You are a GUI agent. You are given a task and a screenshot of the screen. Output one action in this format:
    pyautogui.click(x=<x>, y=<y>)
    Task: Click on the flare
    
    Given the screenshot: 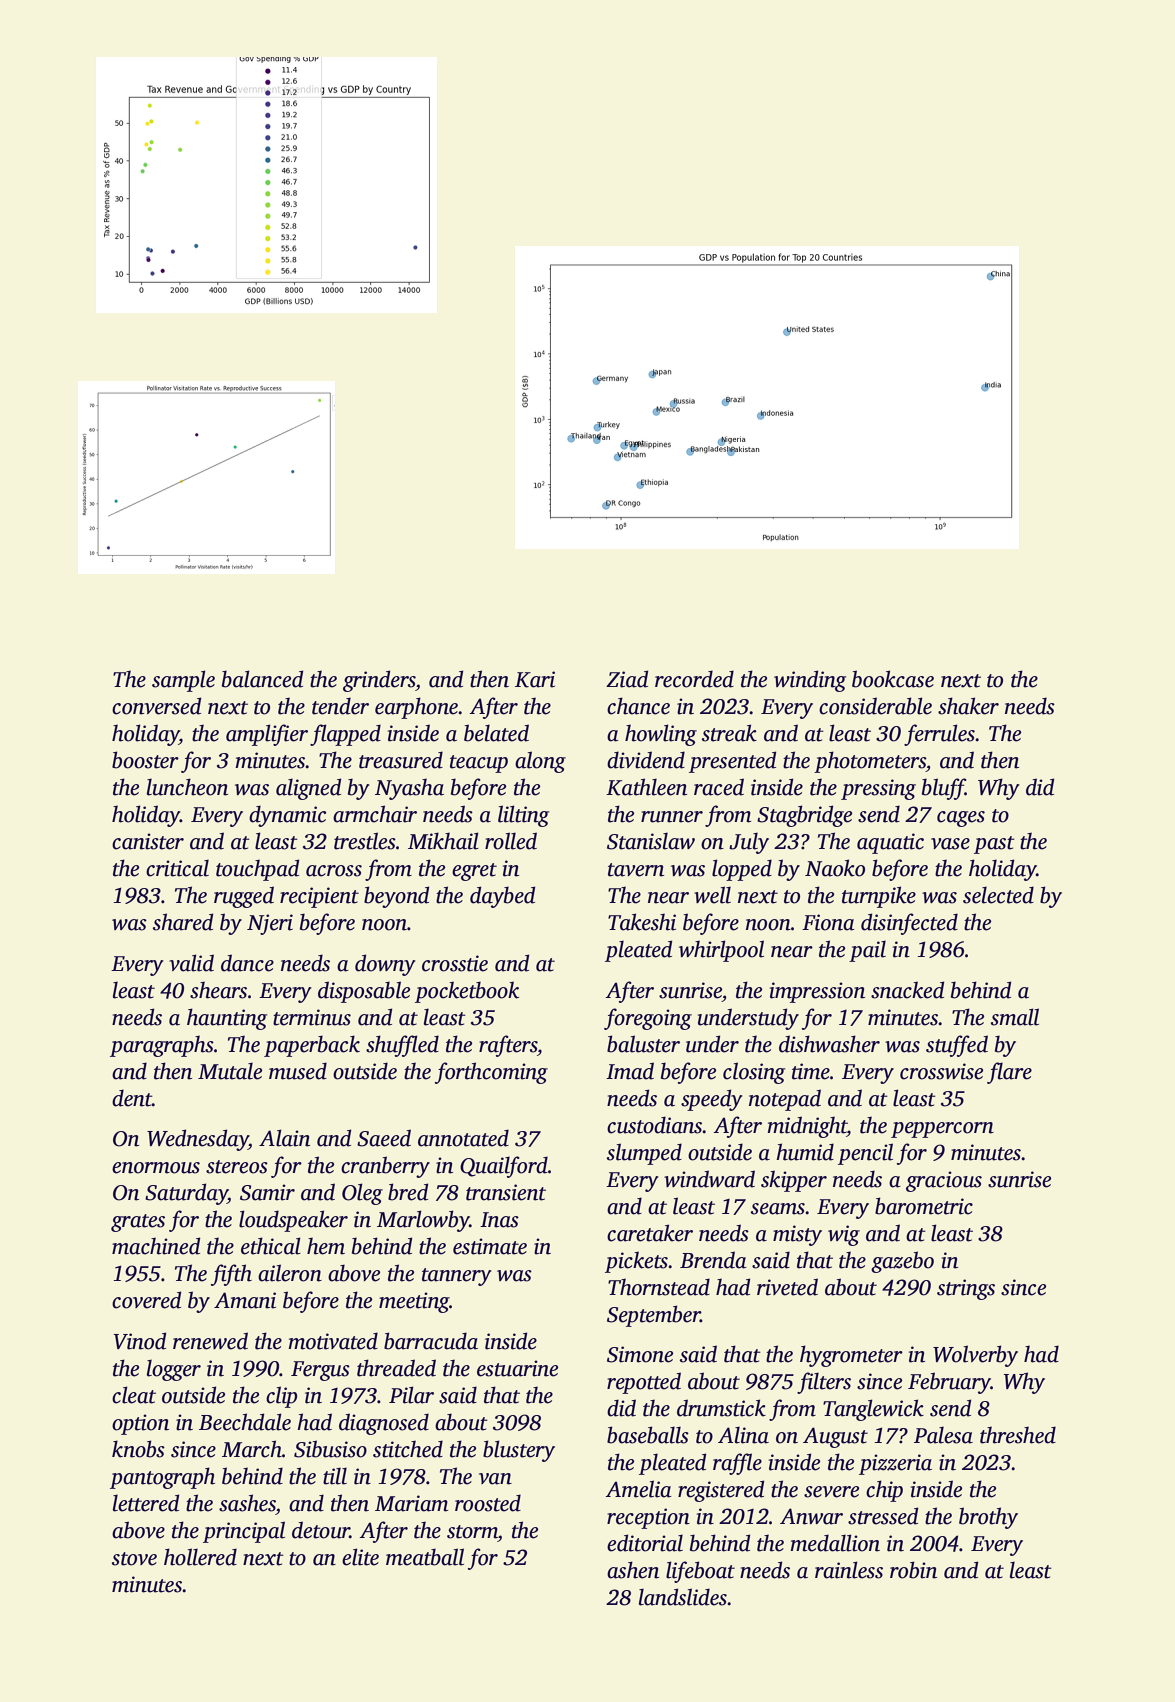 What is the action you would take?
    pyautogui.click(x=1009, y=1073)
